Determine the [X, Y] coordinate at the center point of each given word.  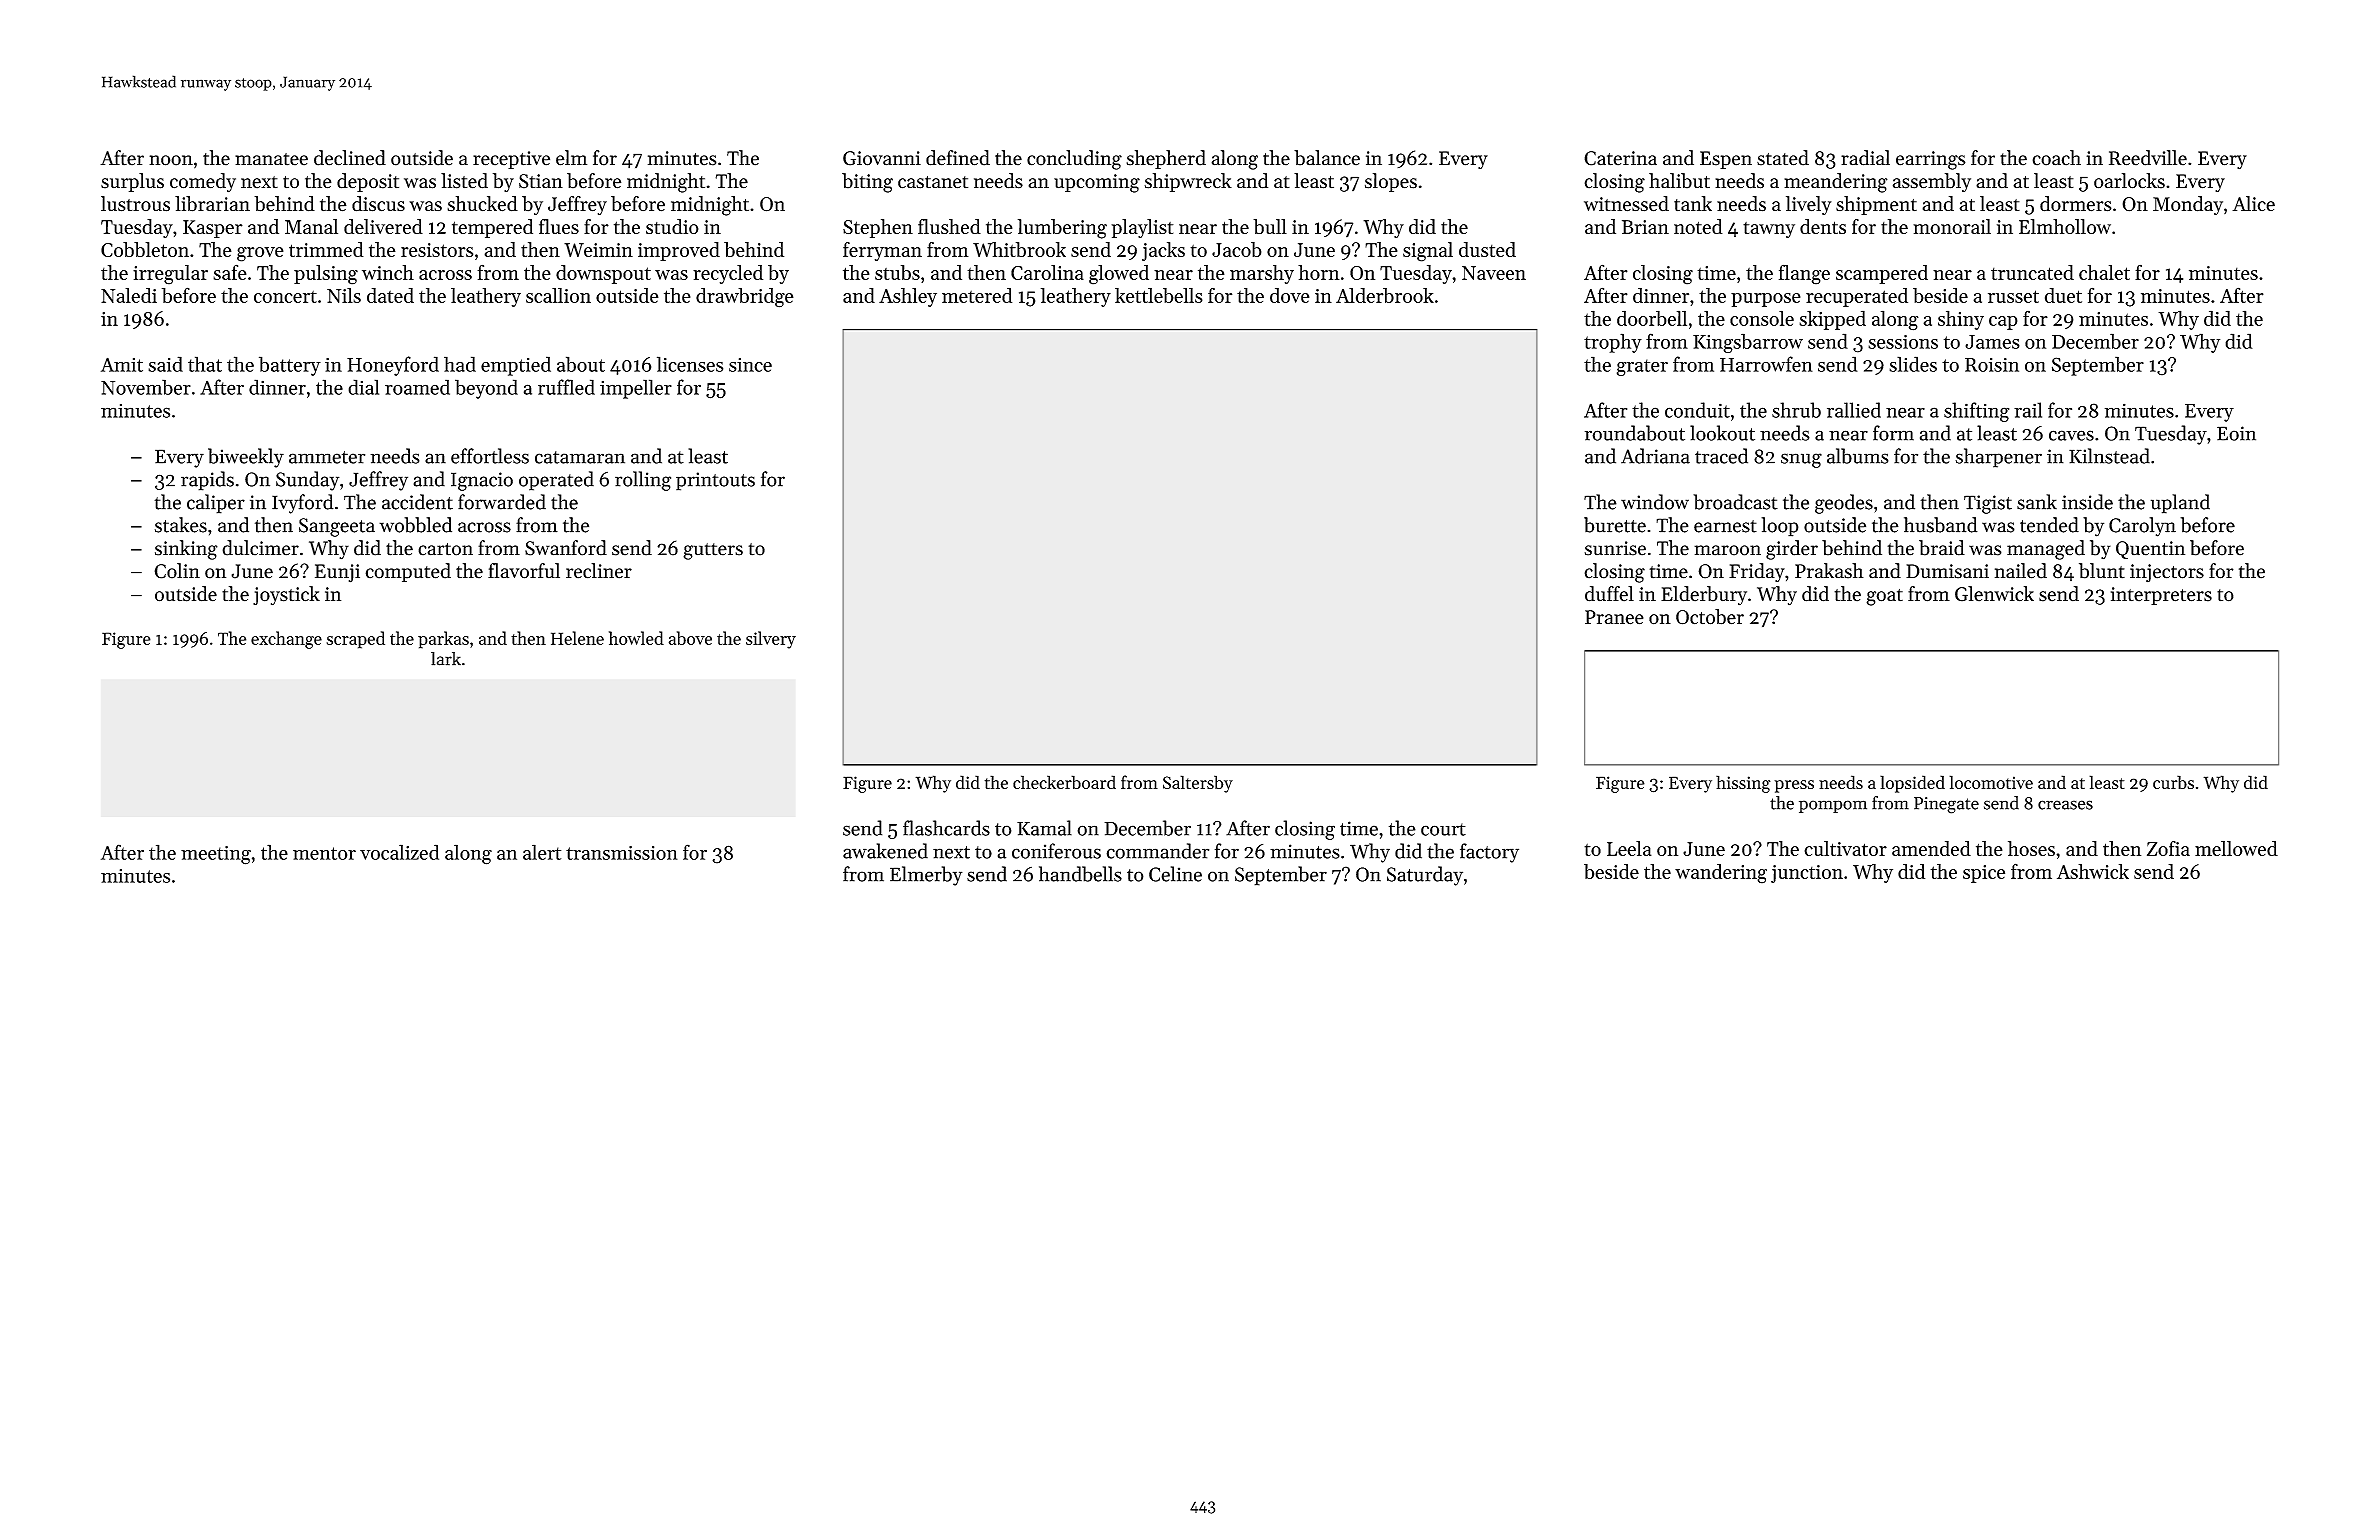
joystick [286, 596]
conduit [1697, 410]
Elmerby [926, 876]
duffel [1609, 594]
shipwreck [1188, 182]
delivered [383, 226]
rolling [643, 481]
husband [1941, 525]
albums [1858, 456]
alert [542, 852]
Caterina [1620, 158]
